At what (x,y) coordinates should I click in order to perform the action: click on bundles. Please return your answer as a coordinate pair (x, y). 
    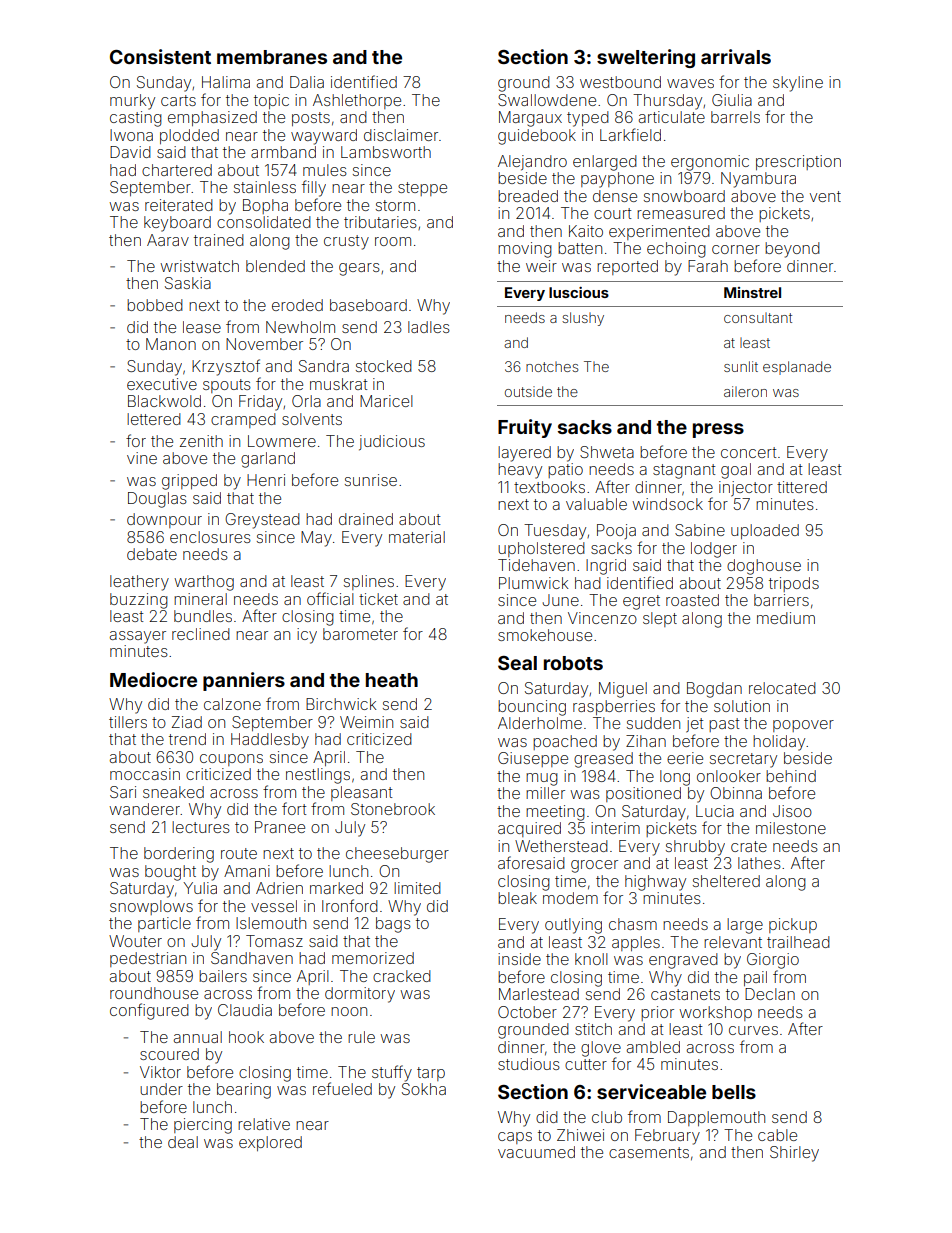
    Looking at the image, I should click on (203, 616).
